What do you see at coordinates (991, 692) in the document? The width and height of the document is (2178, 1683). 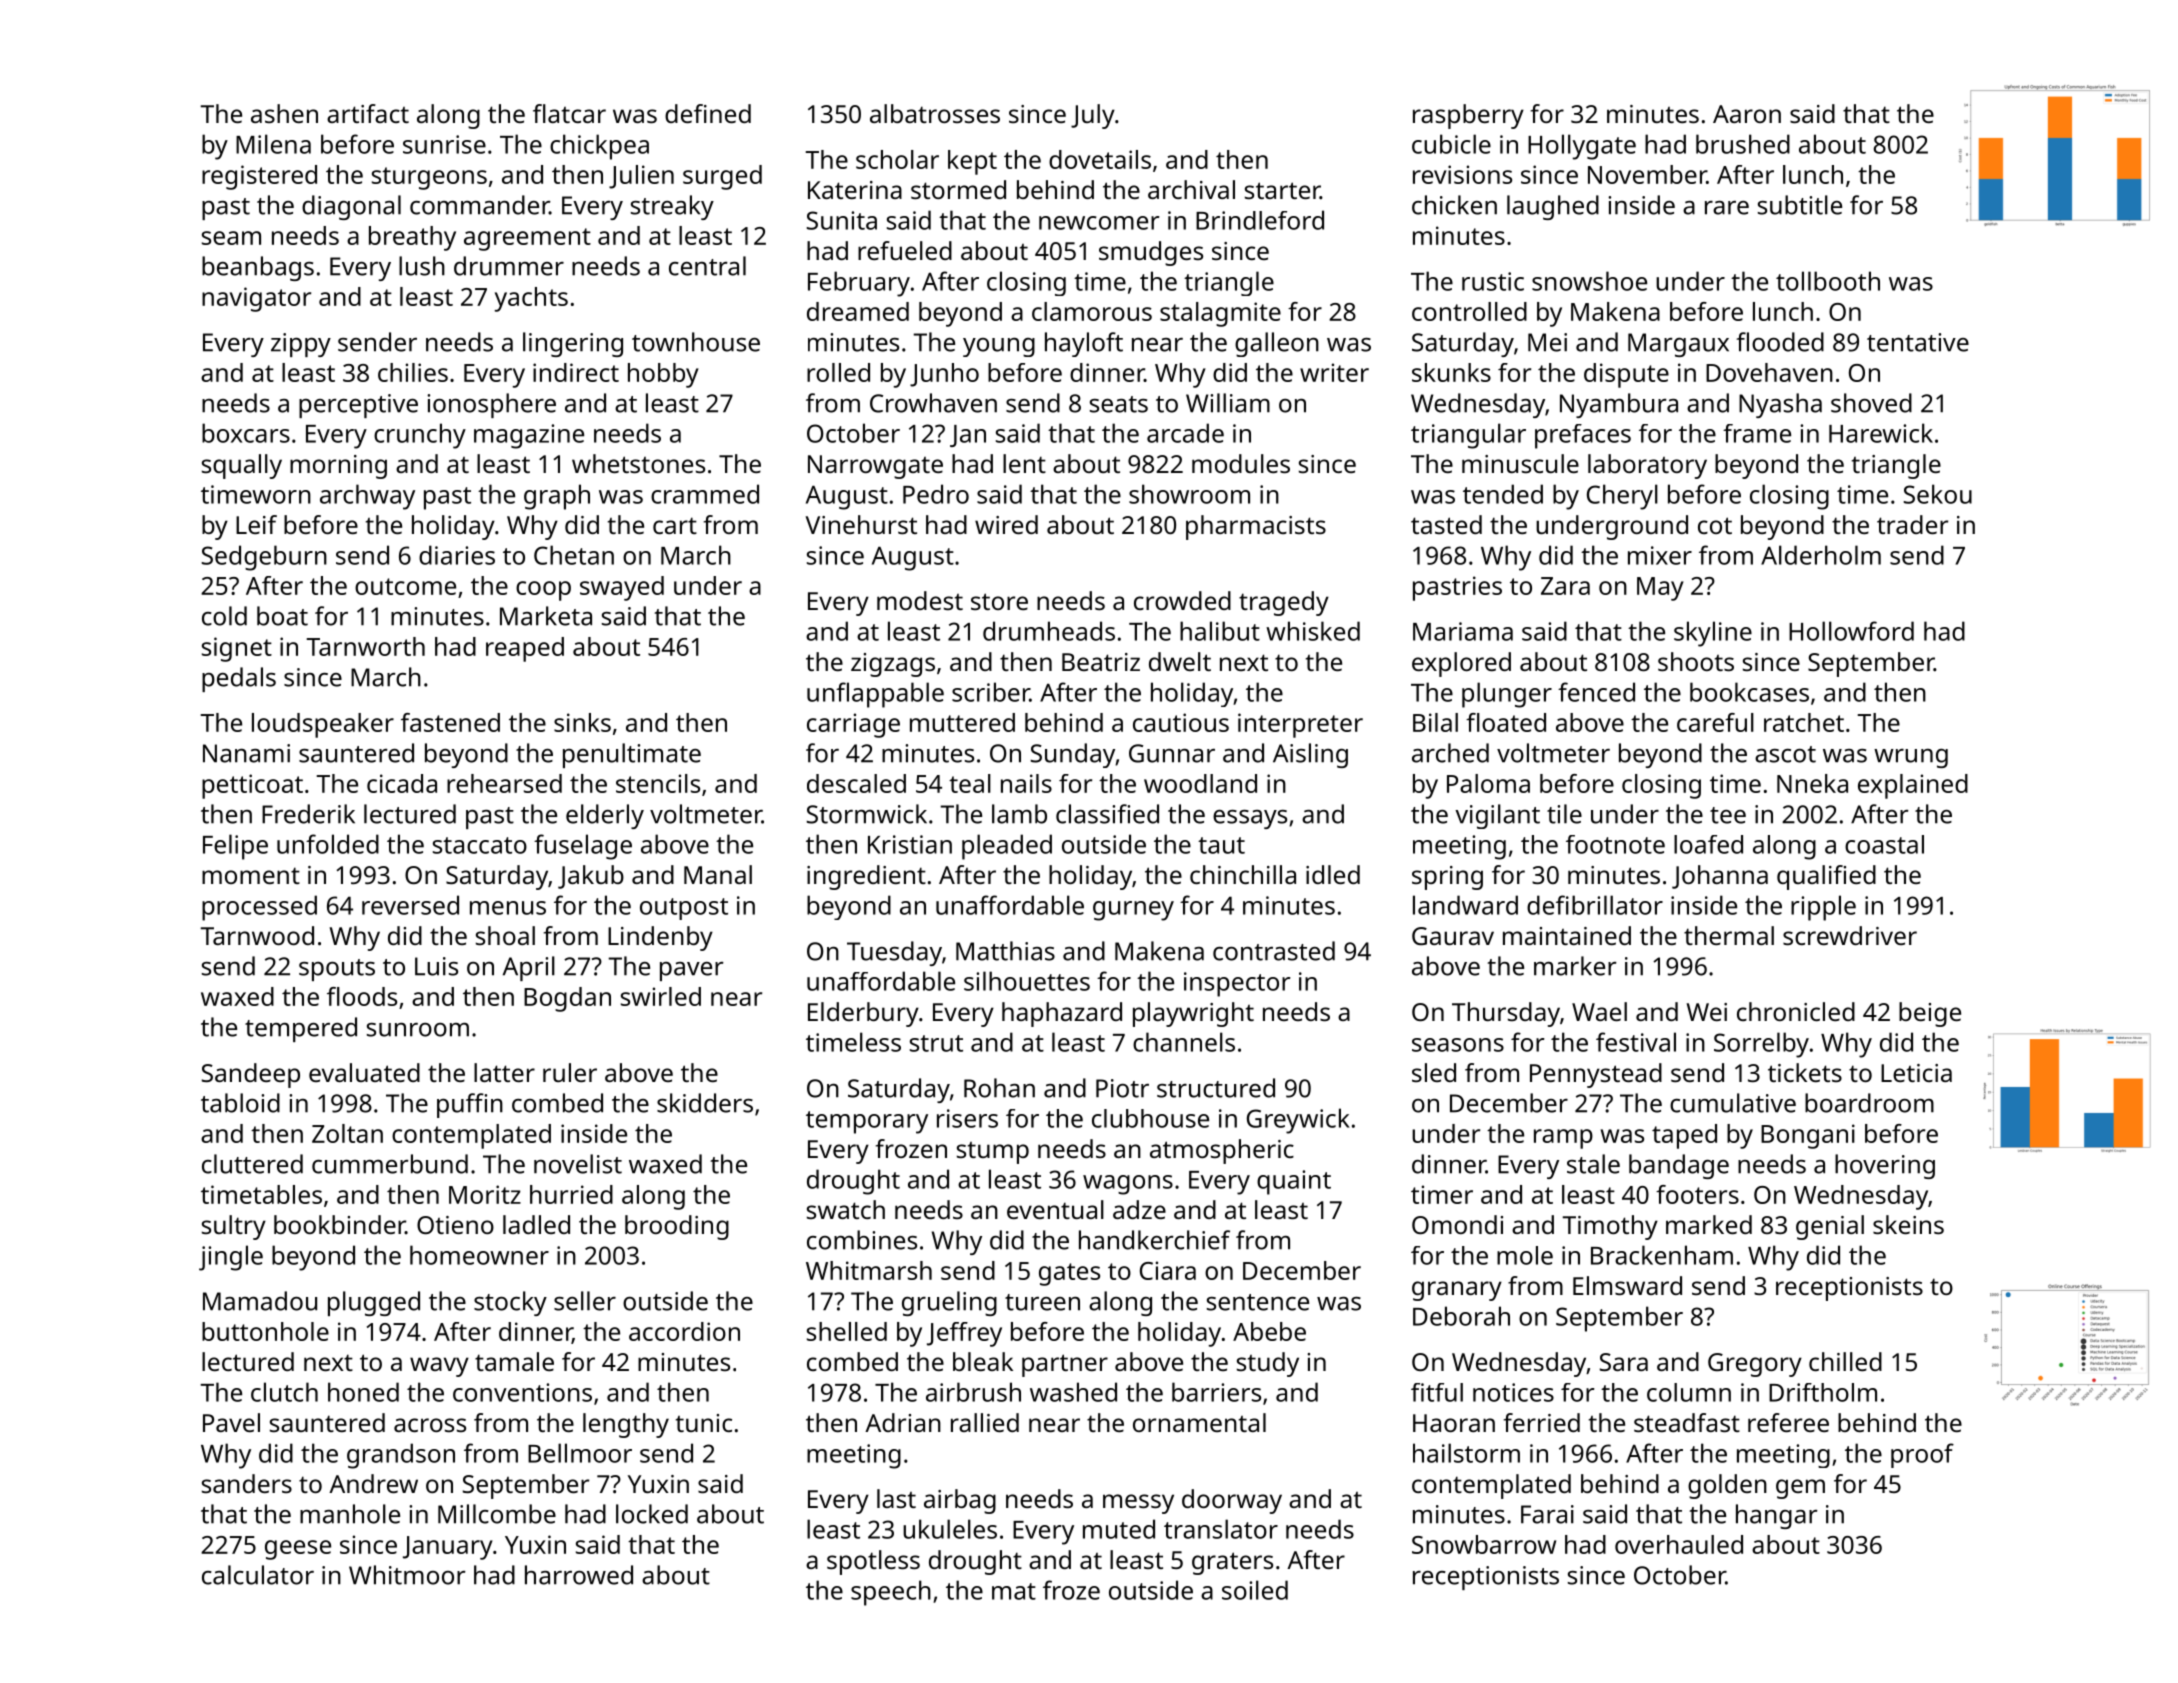 I see `scriber` at bounding box center [991, 692].
